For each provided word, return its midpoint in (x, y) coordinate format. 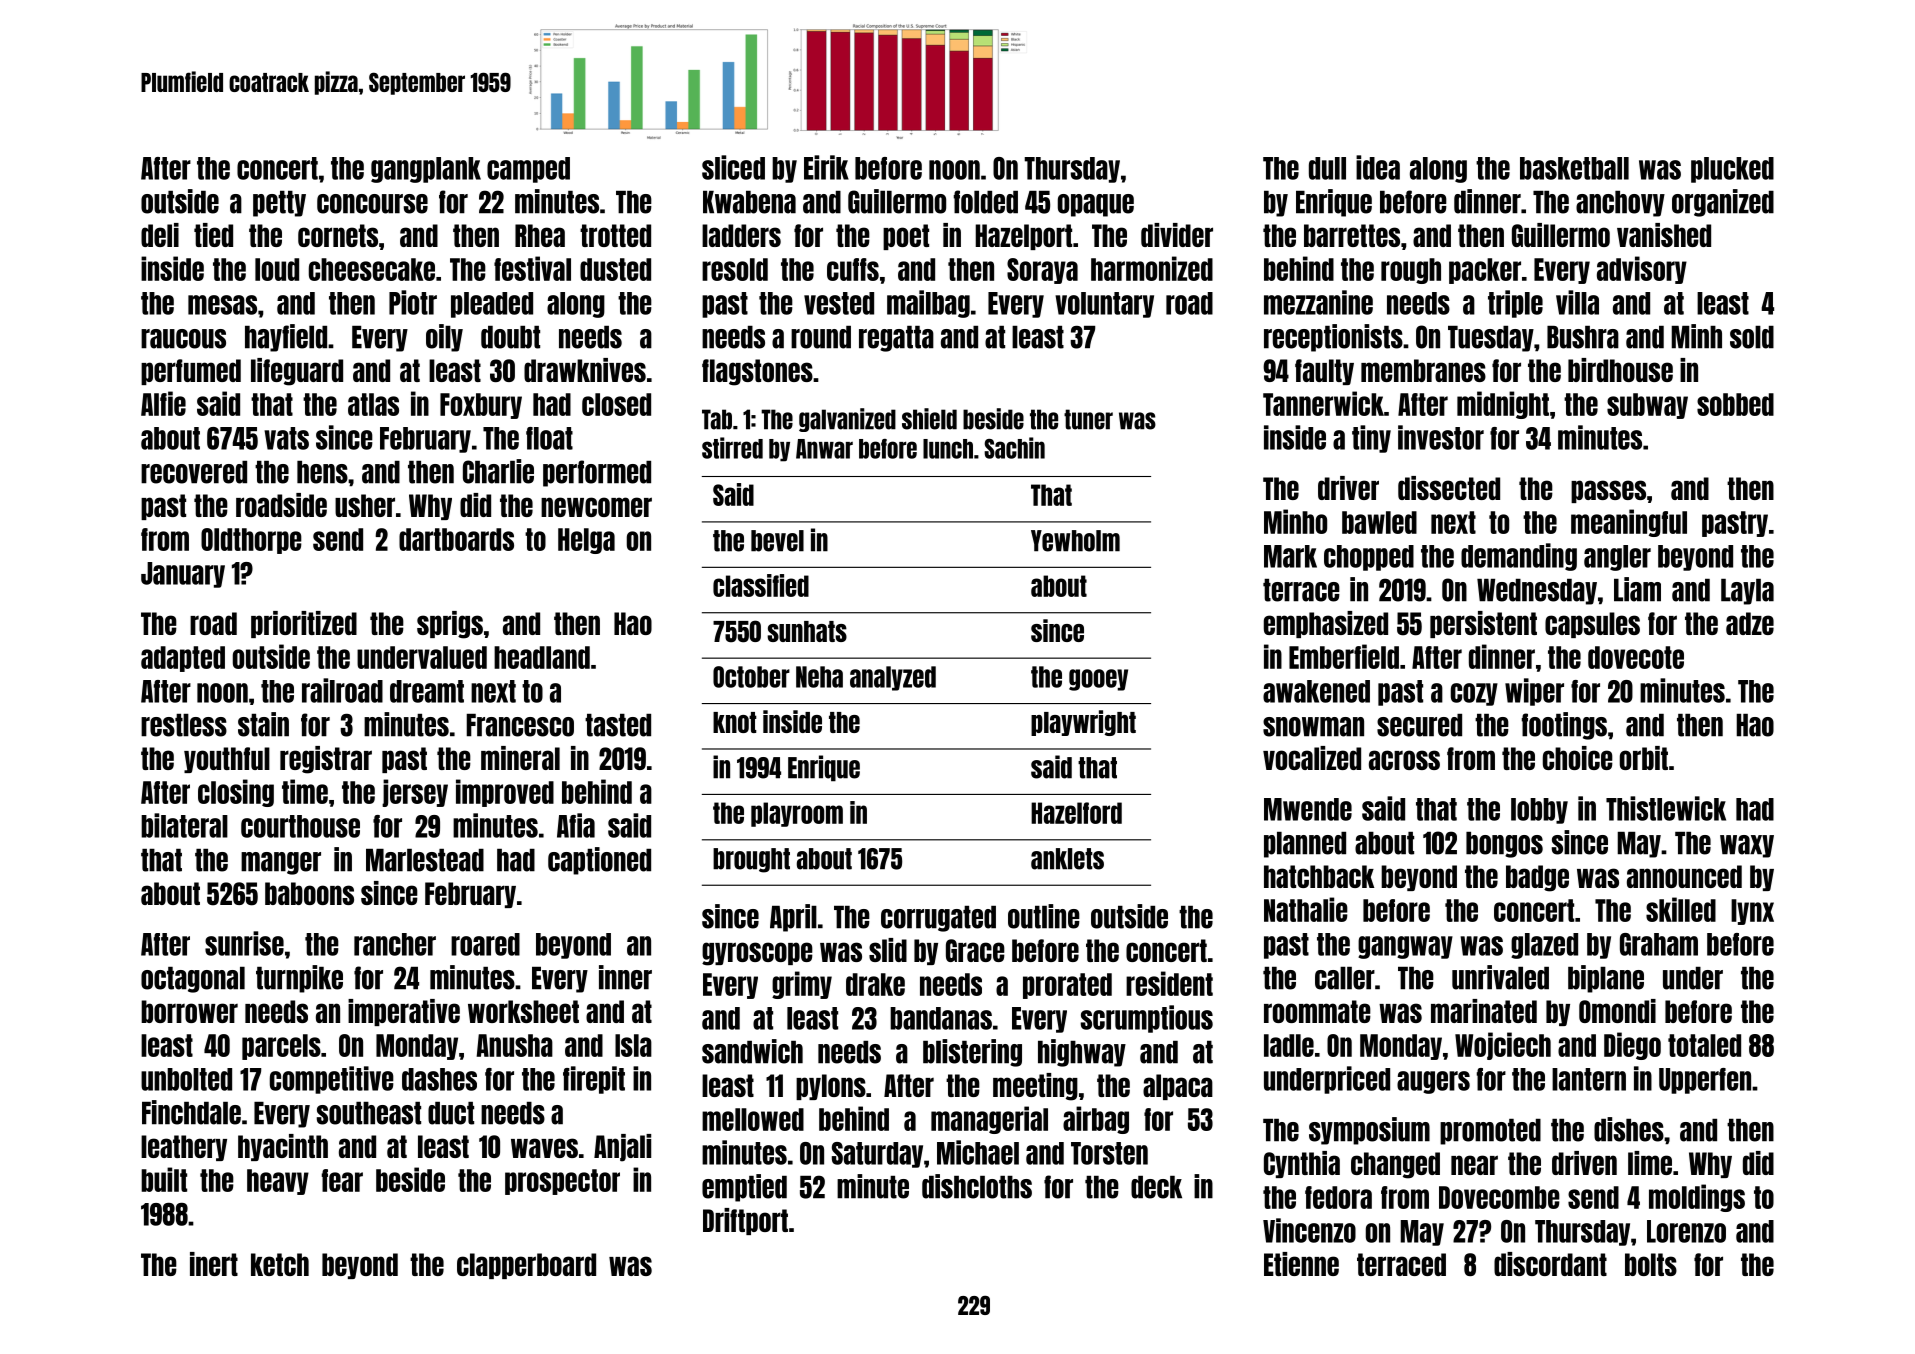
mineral (520, 758)
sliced (733, 167)
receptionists (1333, 338)
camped (528, 170)
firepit (594, 1080)
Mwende (1308, 809)
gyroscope (757, 954)
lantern (1589, 1079)
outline (1044, 916)
